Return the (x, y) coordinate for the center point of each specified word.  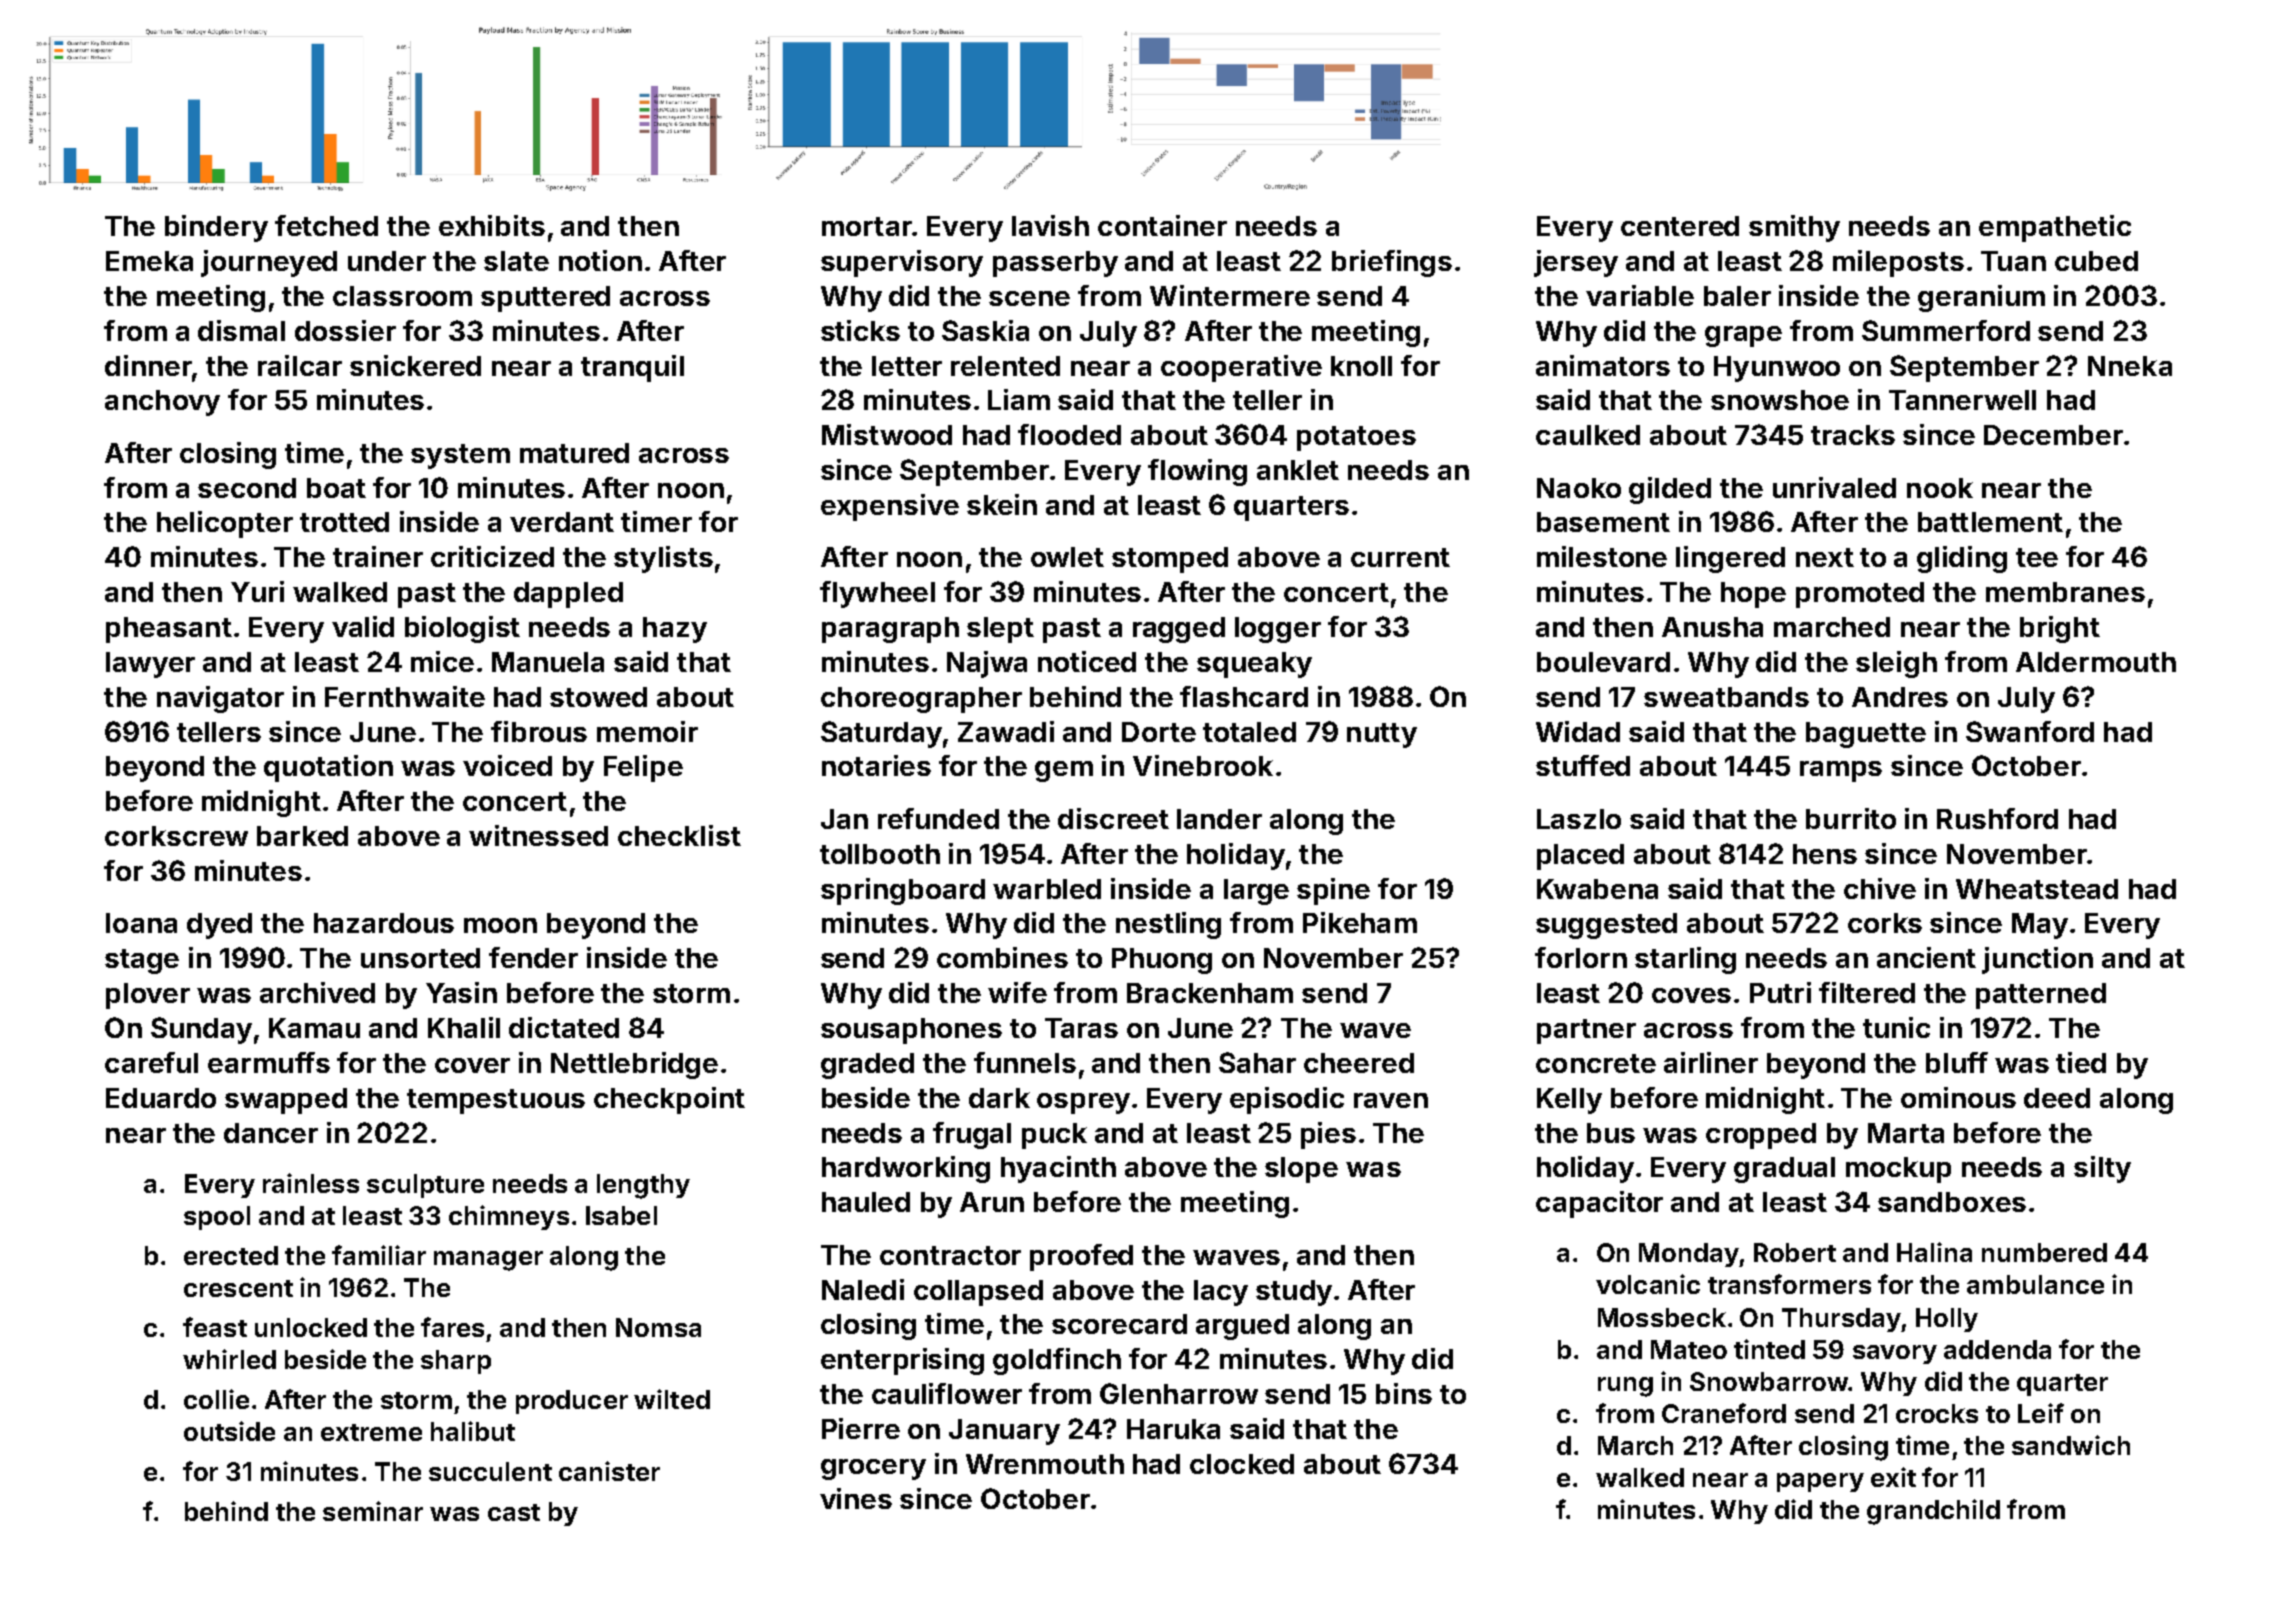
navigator (220, 699)
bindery (216, 228)
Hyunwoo (1777, 369)
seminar (373, 1511)
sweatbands (1726, 697)
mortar (867, 226)
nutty (1382, 735)
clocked (1242, 1464)
